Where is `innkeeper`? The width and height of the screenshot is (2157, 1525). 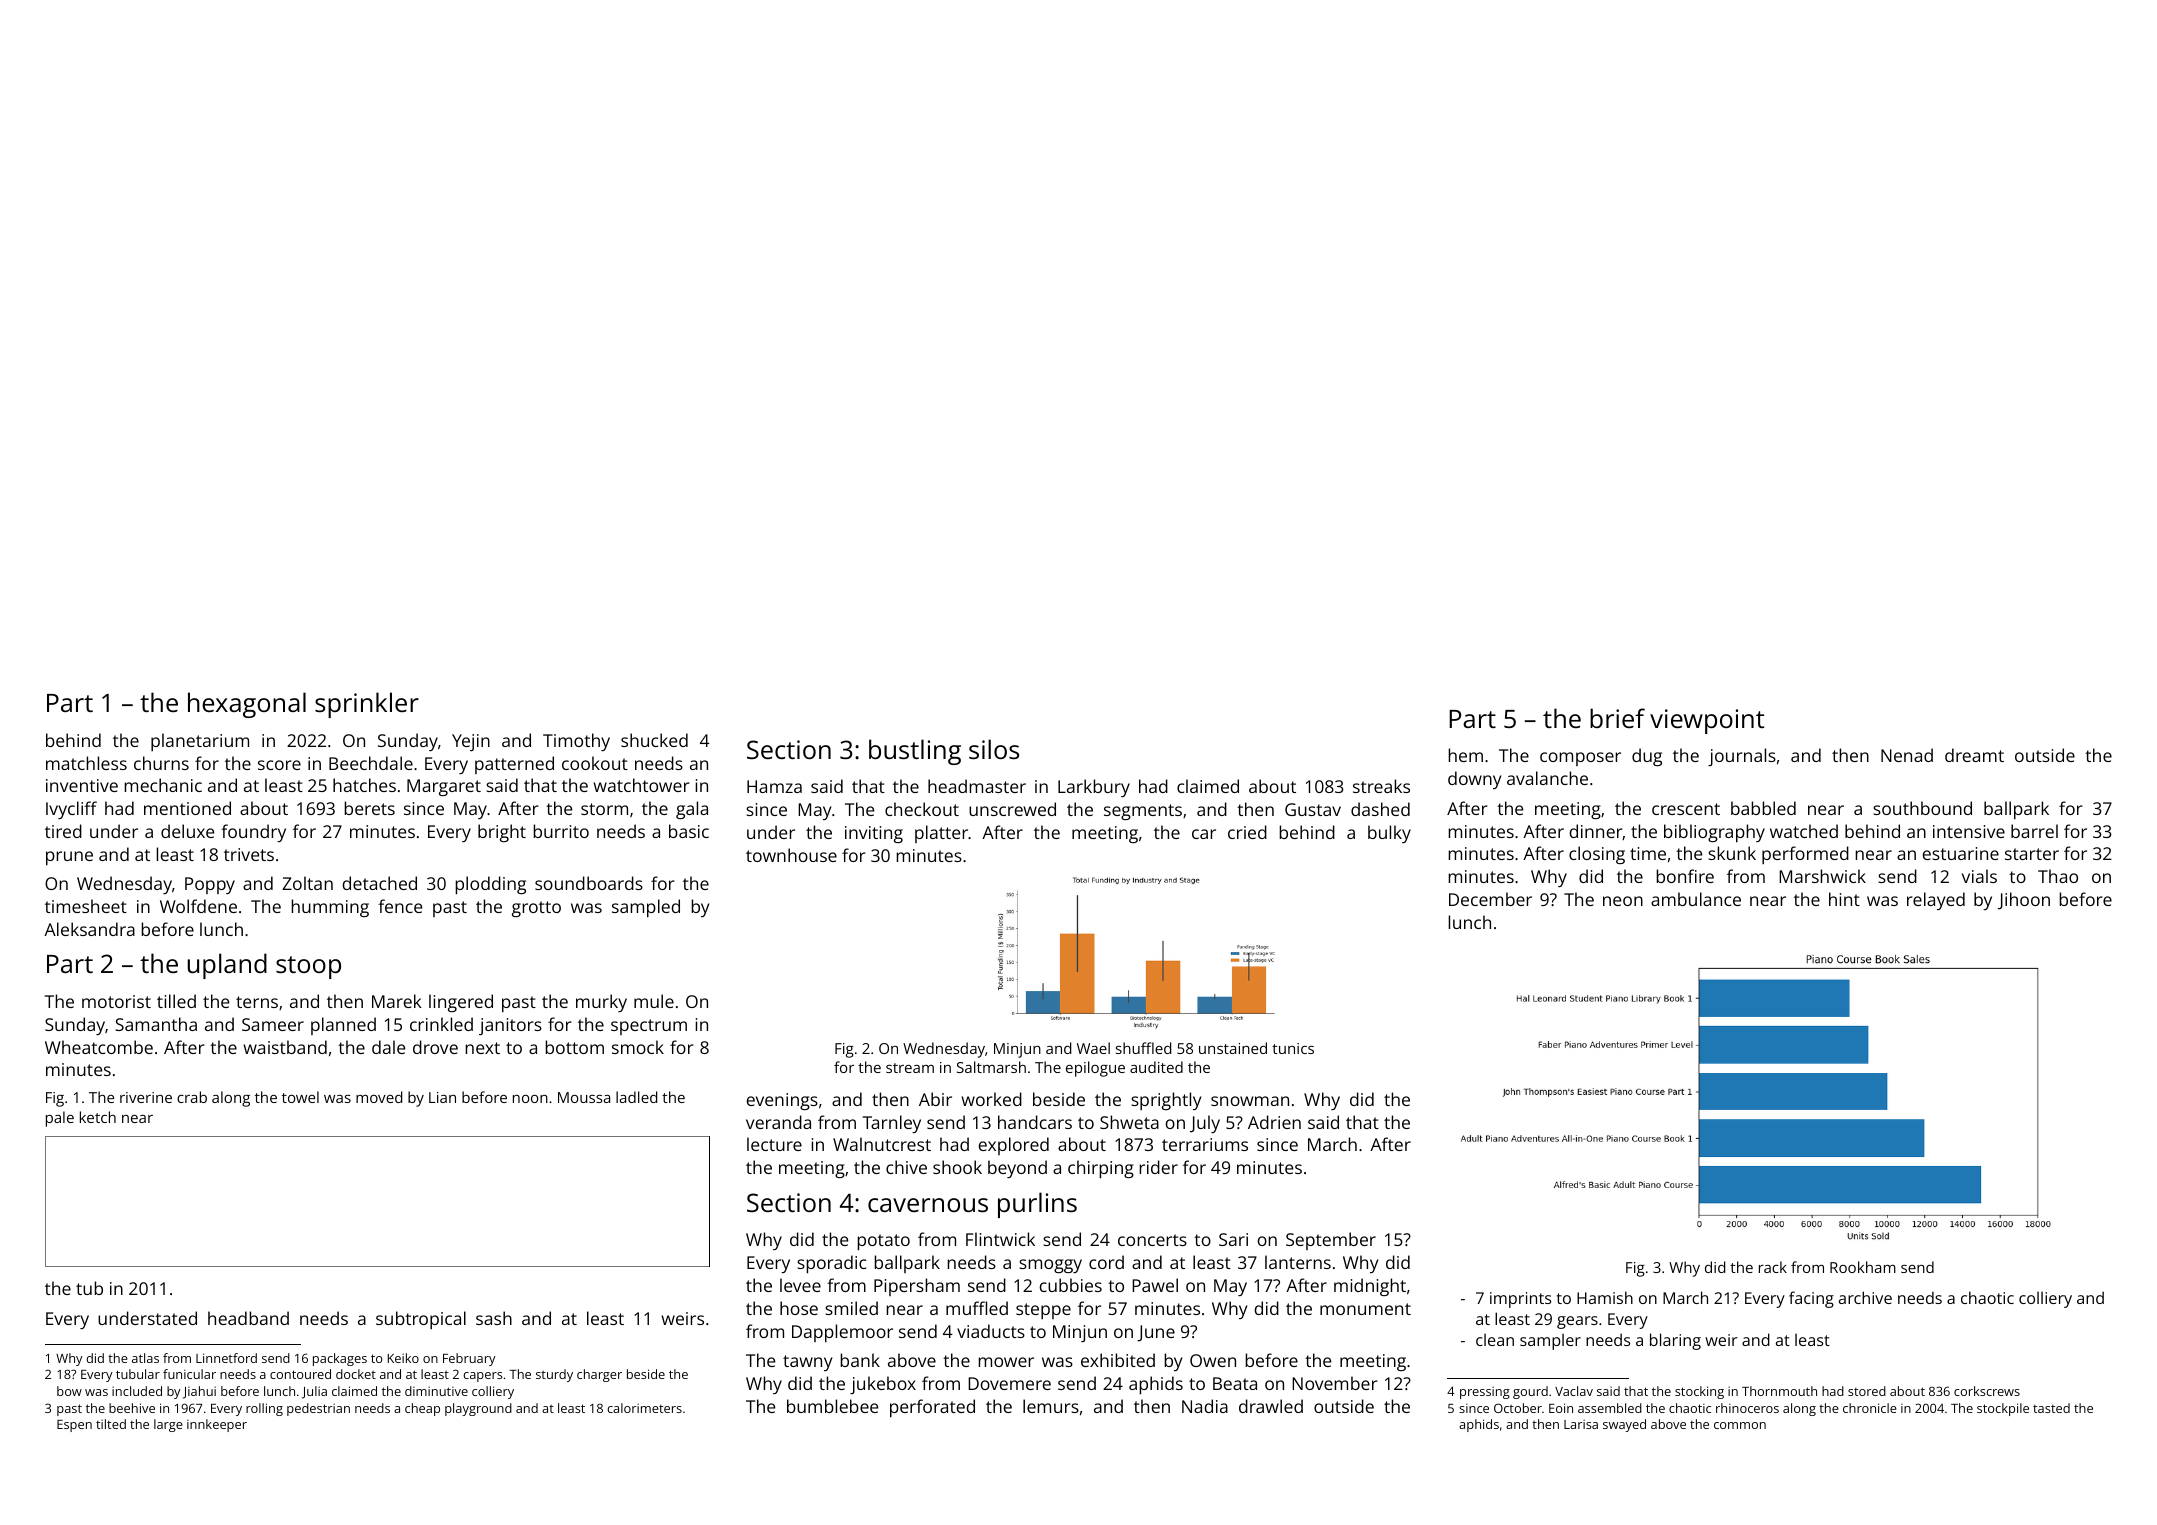
innkeeper is located at coordinates (217, 1425).
